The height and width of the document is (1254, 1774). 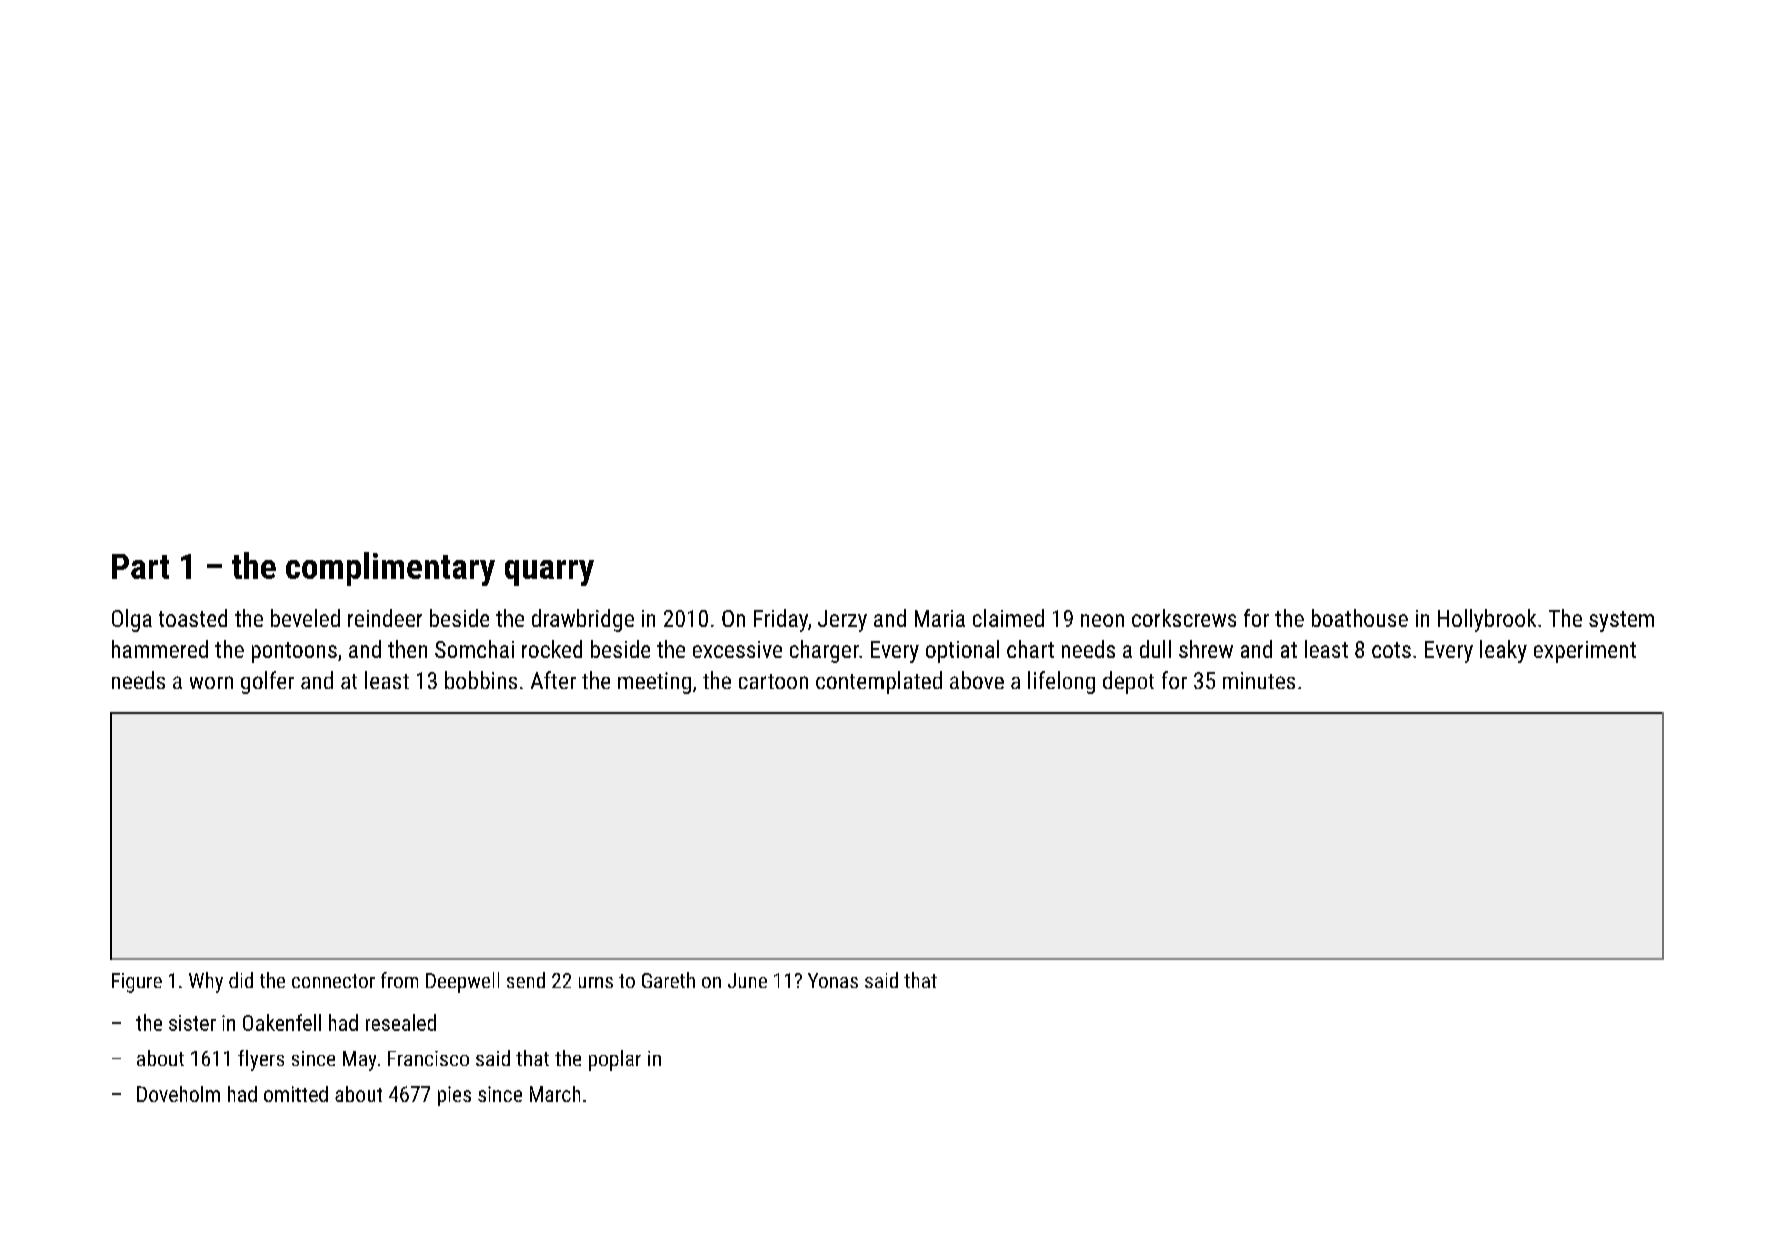 I want to click on Hollybrook, so click(x=1487, y=620).
